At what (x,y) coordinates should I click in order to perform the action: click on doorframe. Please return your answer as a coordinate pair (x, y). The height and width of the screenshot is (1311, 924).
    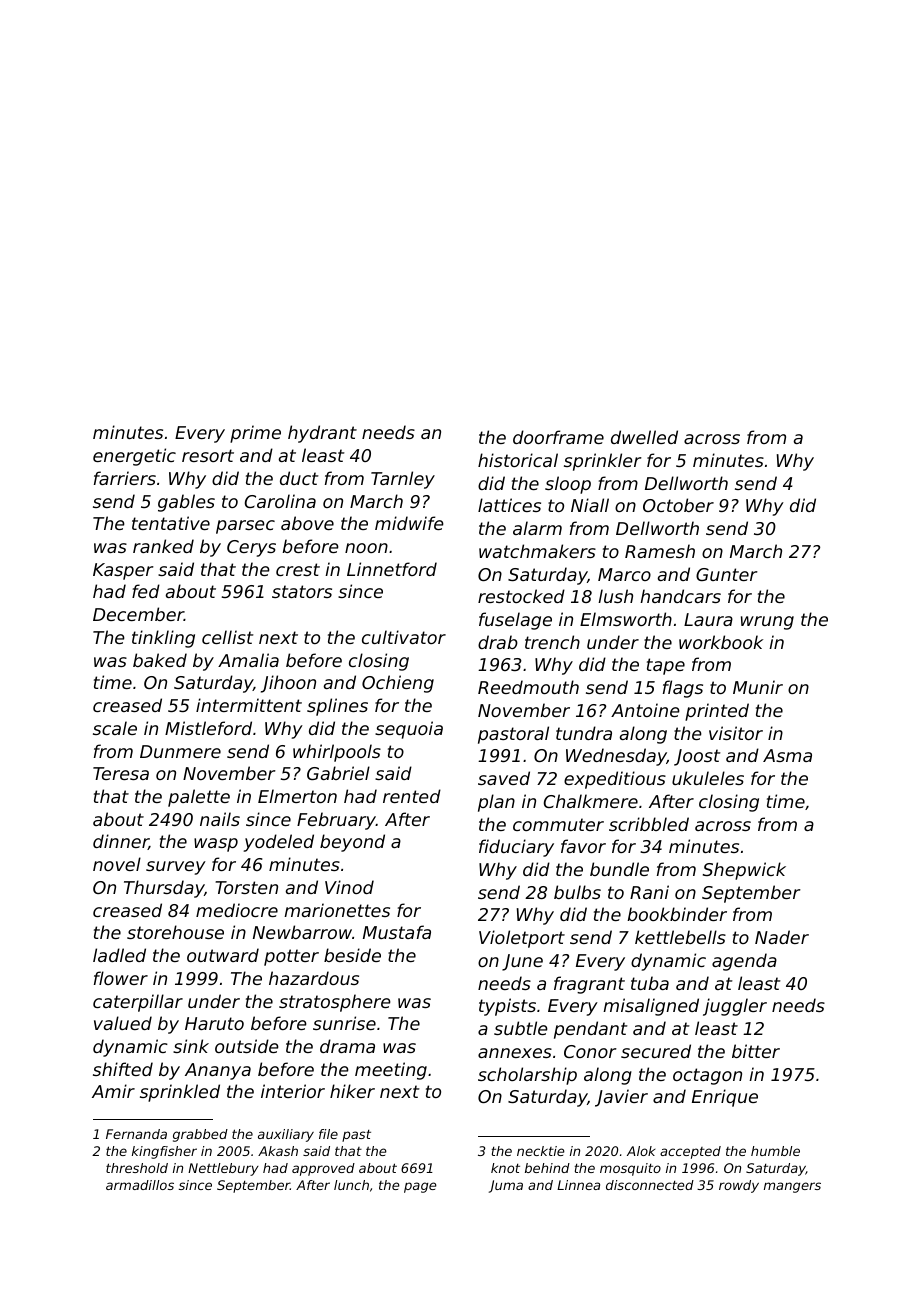
    Looking at the image, I should click on (558, 437).
